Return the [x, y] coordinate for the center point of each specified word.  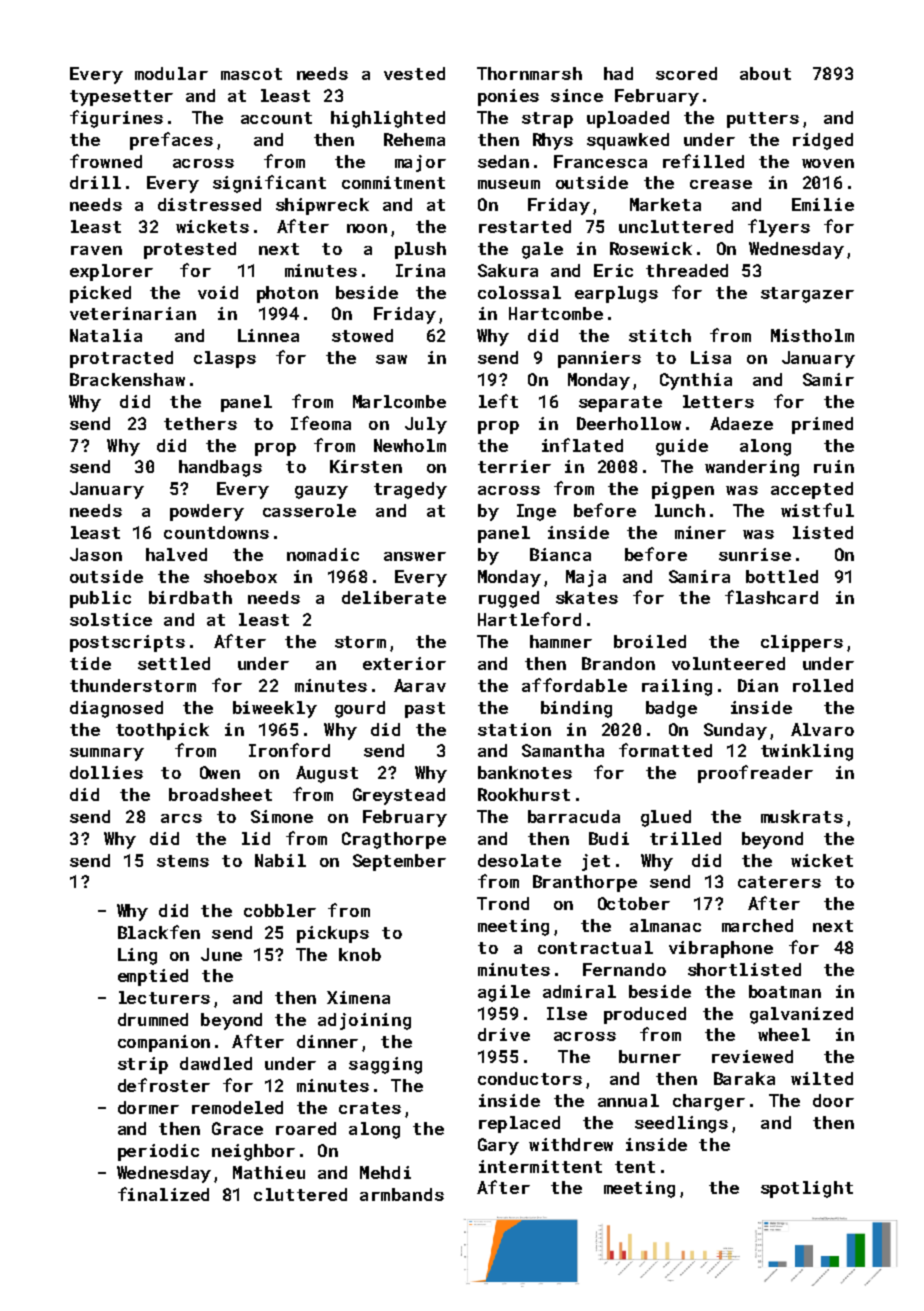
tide [90, 663]
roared [306, 1128]
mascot [251, 74]
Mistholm [812, 335]
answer [415, 556]
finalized [163, 1194]
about [765, 73]
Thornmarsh [529, 73]
